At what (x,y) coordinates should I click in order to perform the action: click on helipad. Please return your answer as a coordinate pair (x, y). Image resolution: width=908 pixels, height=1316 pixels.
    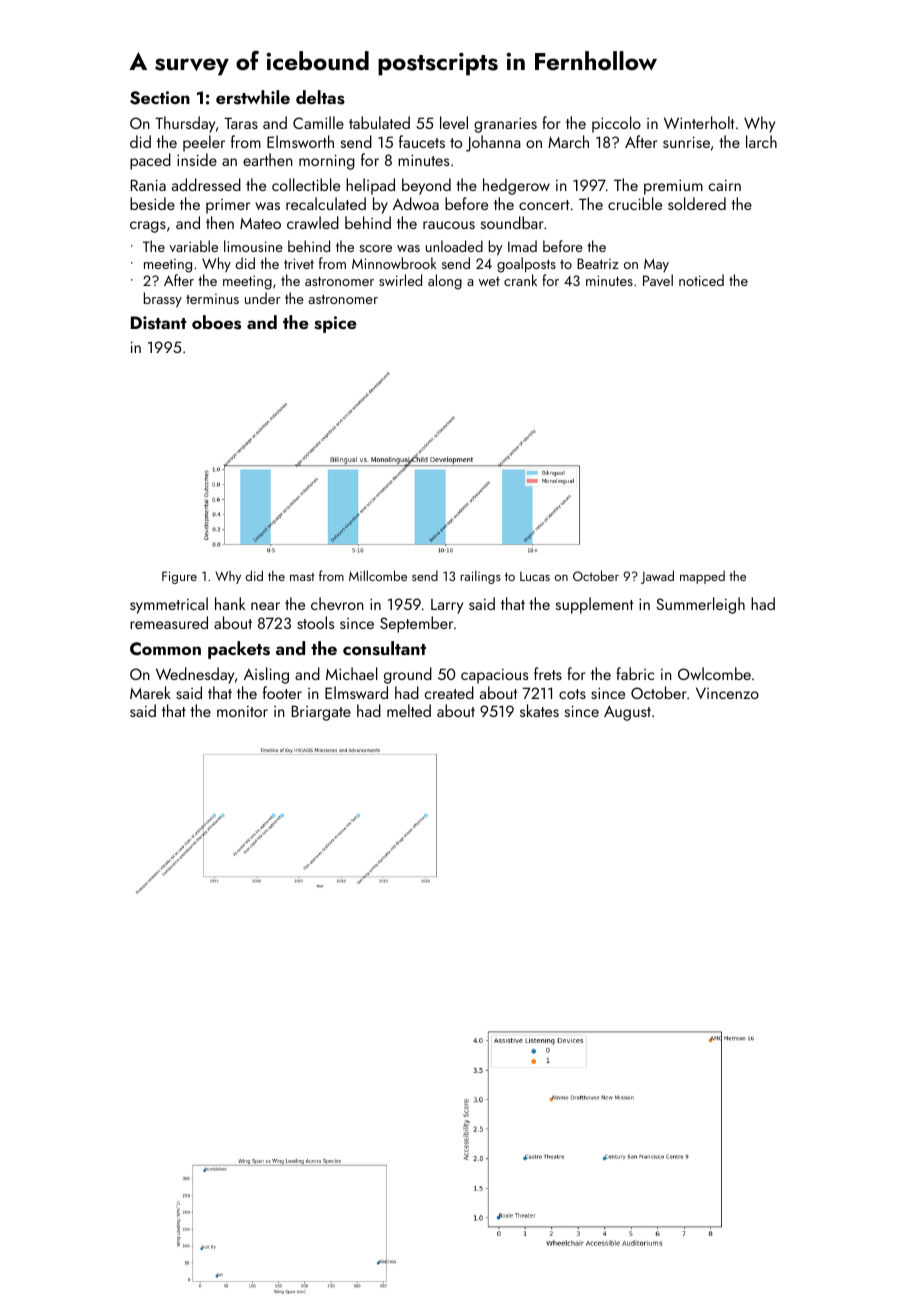
    Looking at the image, I should click on (370, 186).
